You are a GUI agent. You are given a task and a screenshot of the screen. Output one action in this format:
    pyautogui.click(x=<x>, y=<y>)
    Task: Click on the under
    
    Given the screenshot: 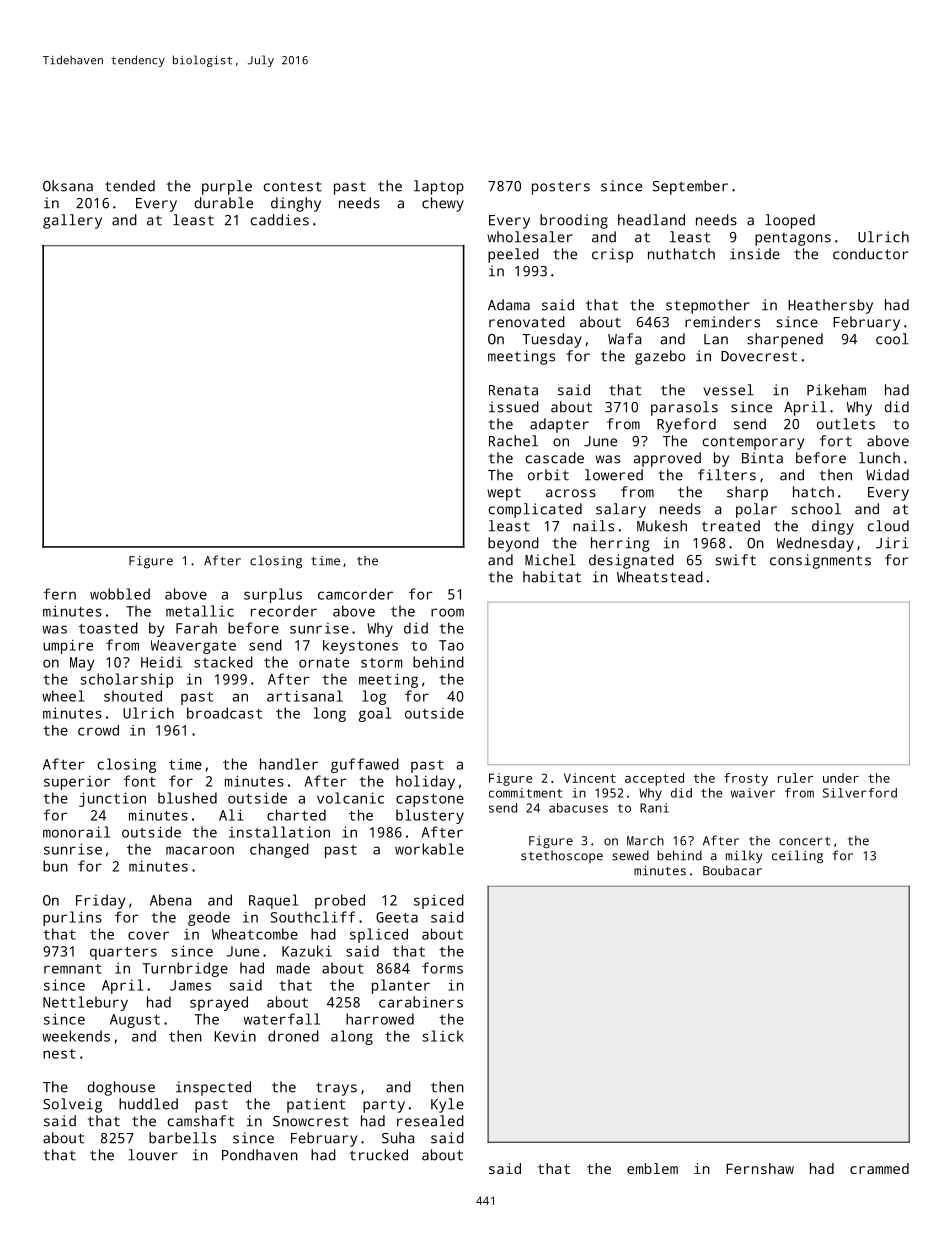 What is the action you would take?
    pyautogui.click(x=841, y=778)
